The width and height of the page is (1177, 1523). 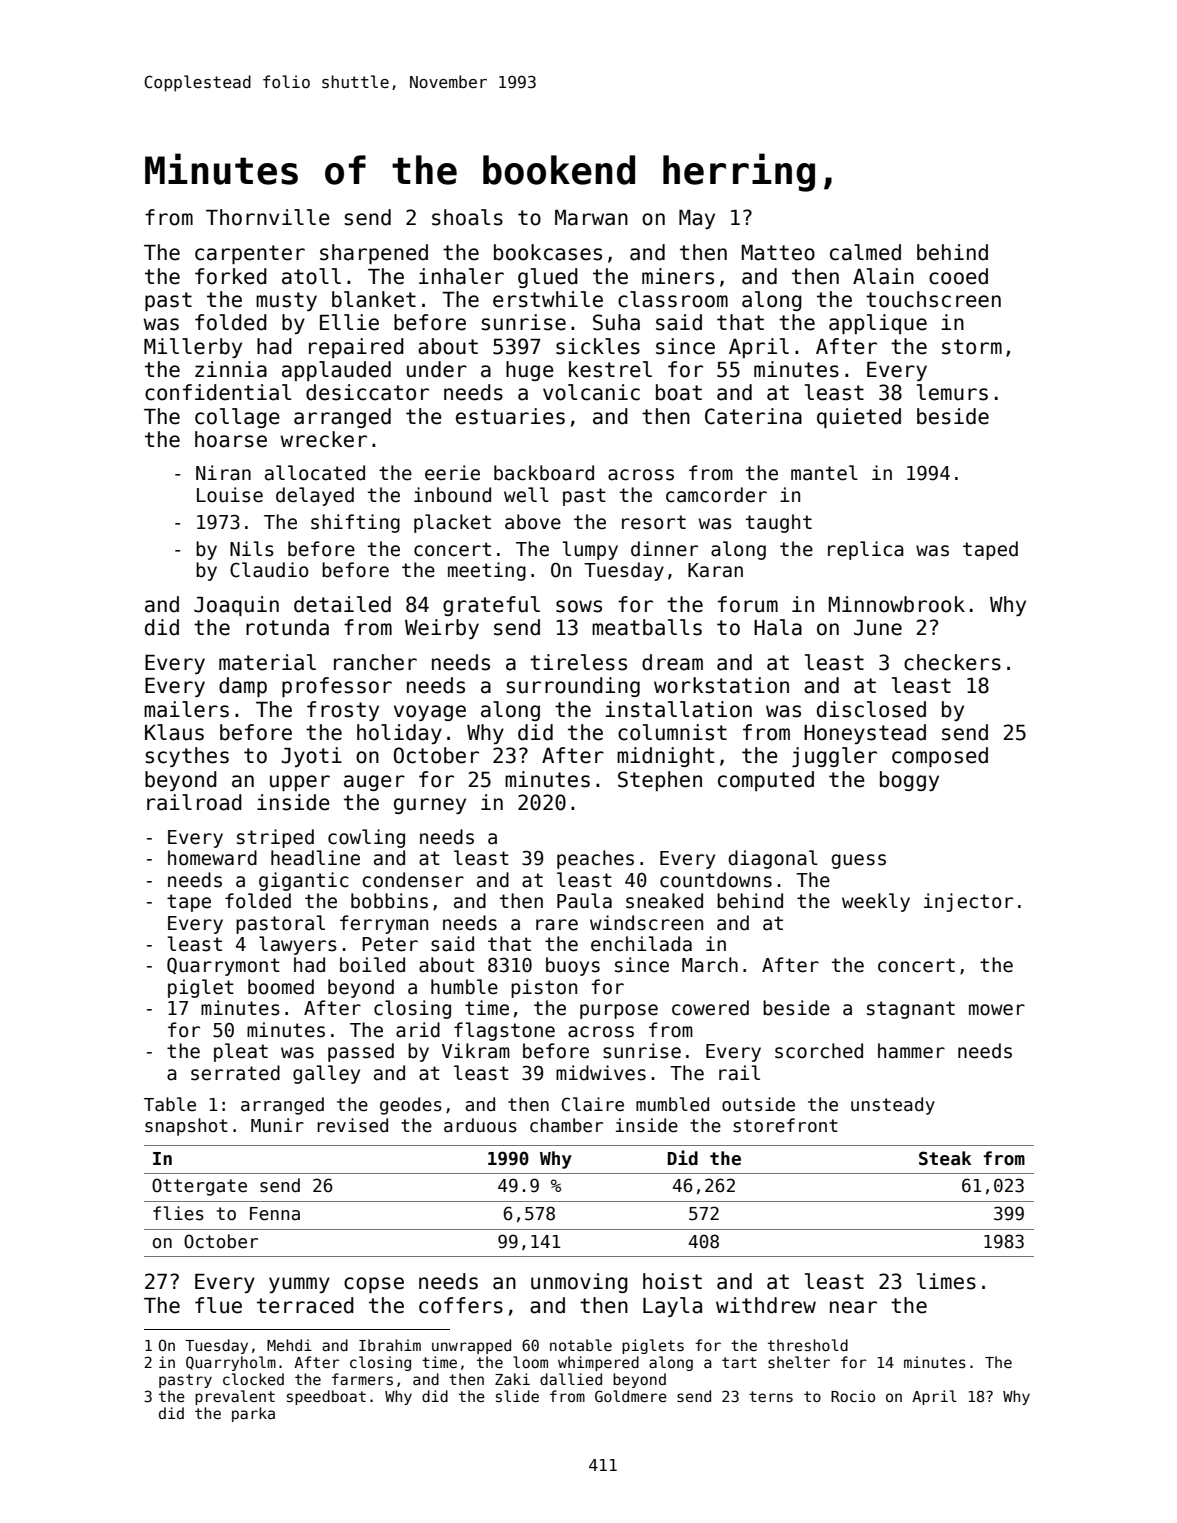 I want to click on terns, so click(x=771, y=1396).
